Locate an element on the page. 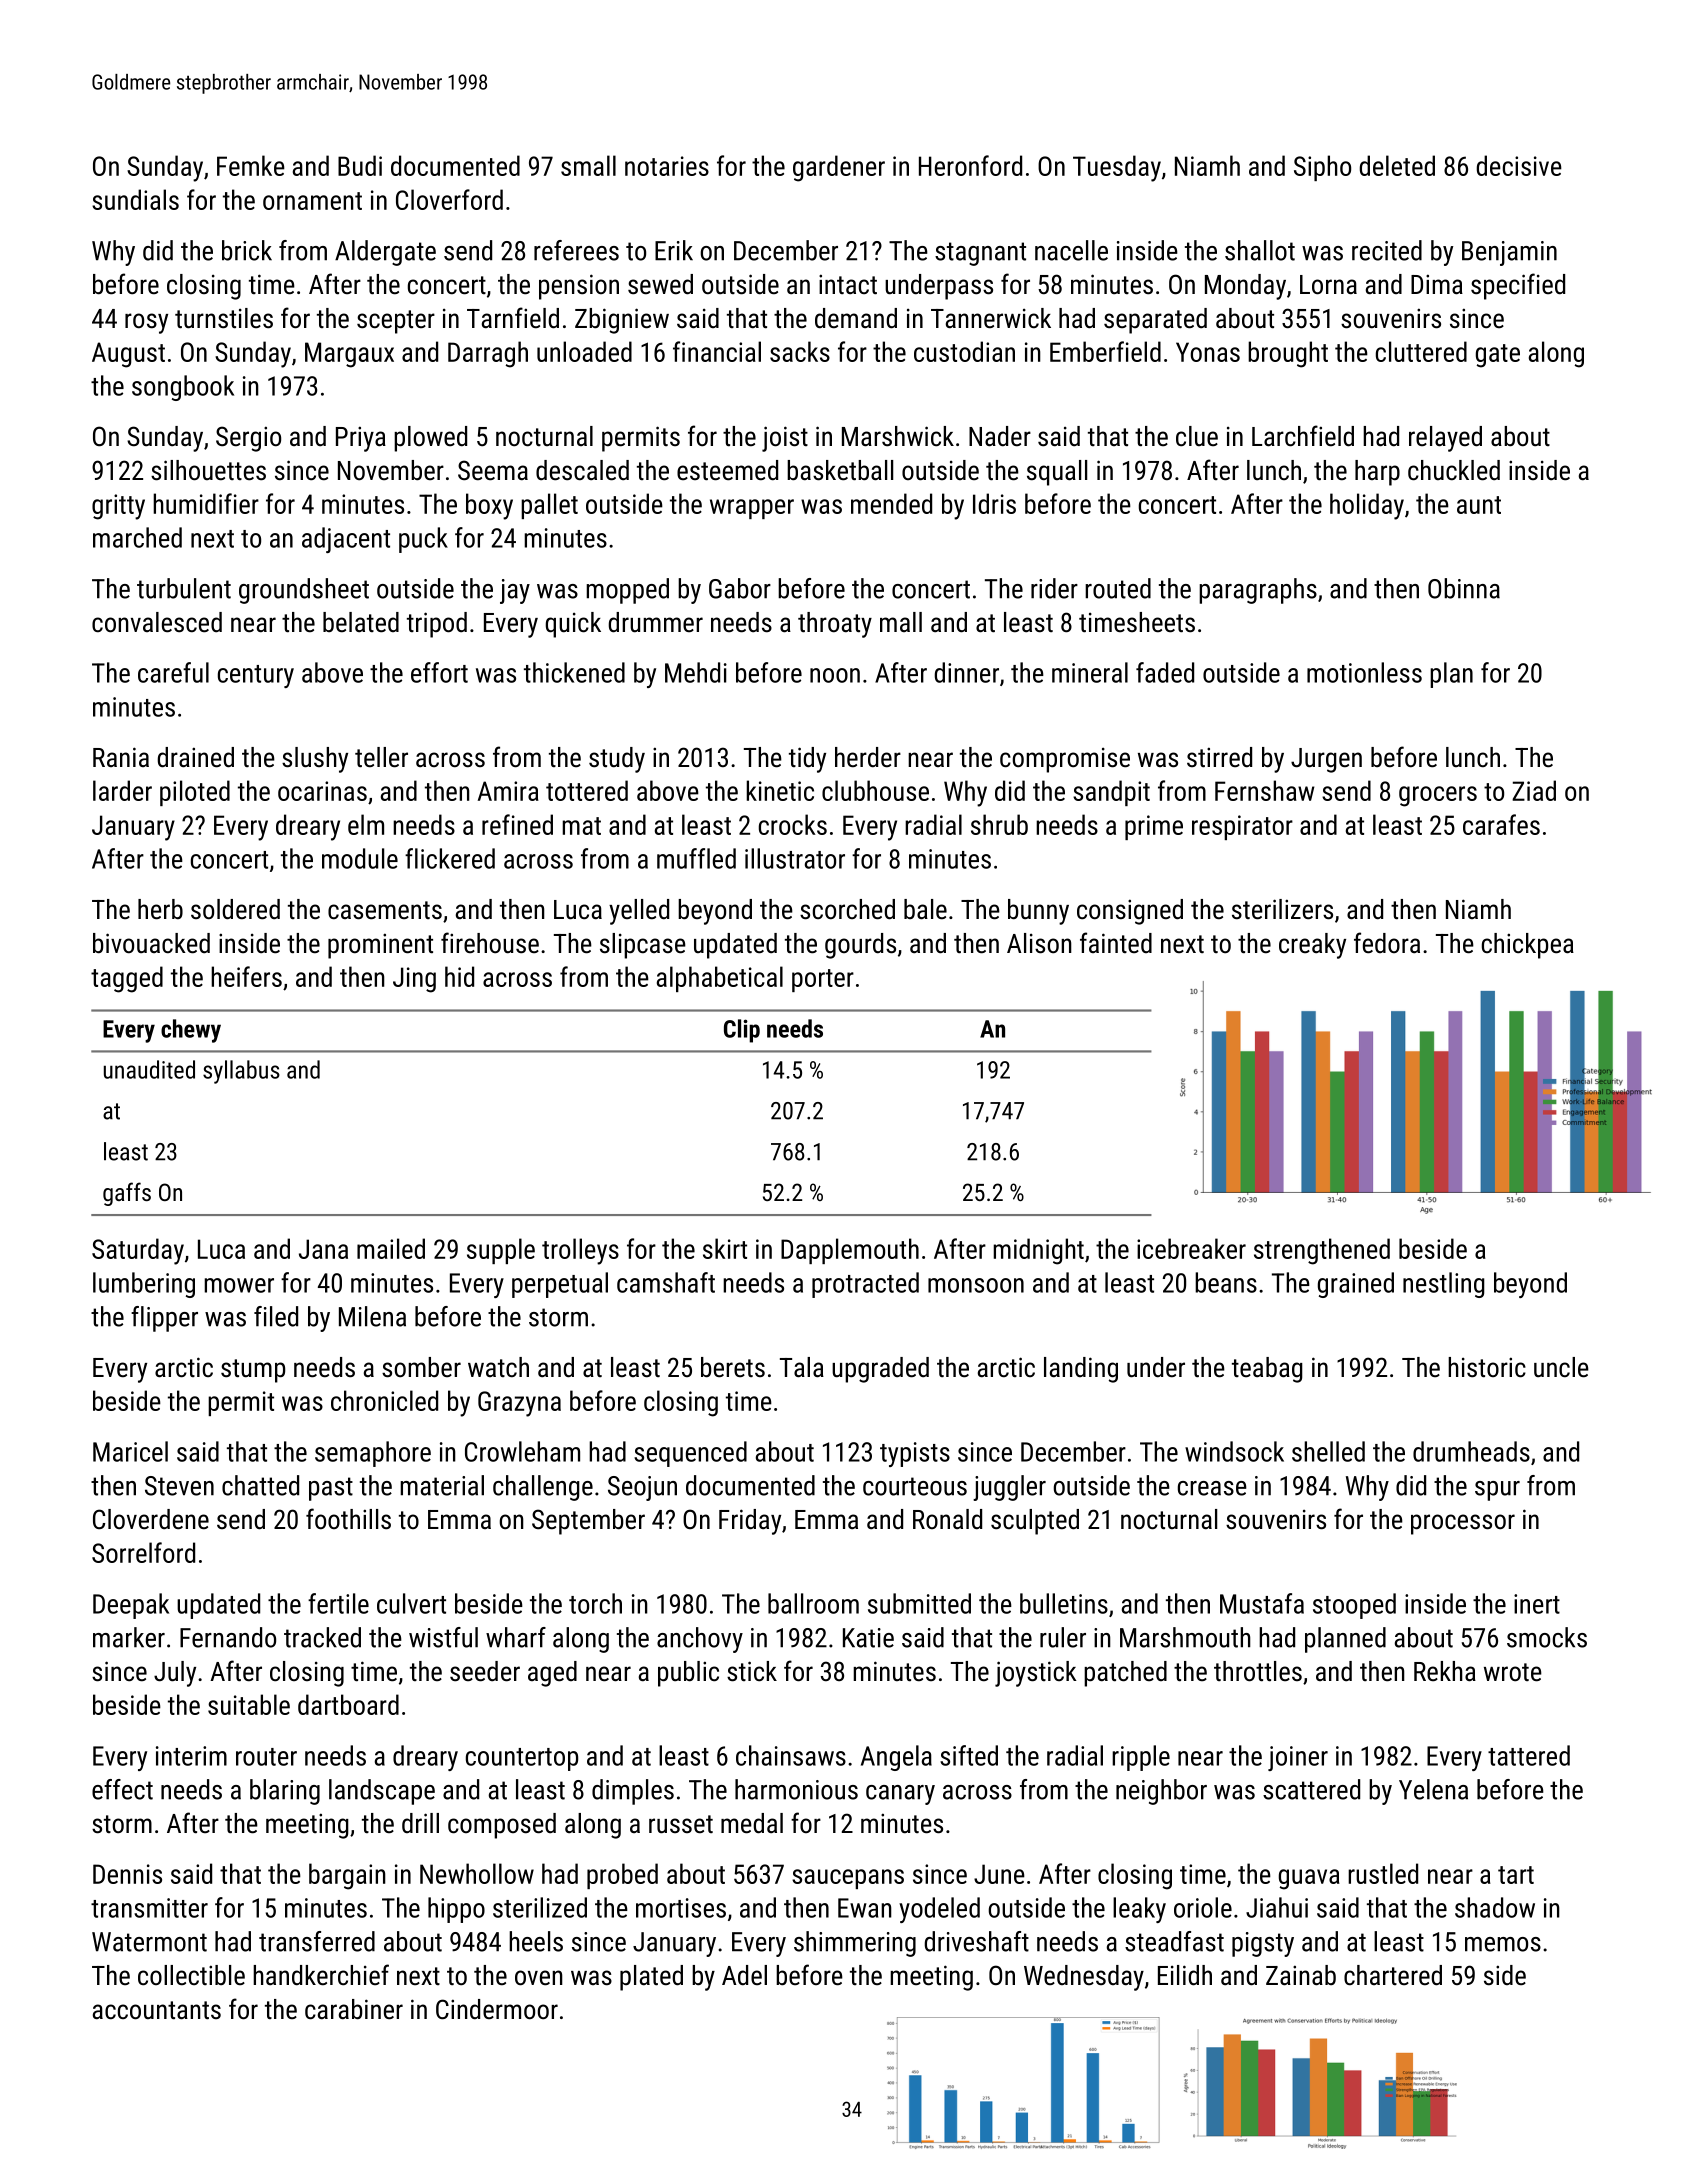 Image resolution: width=1683 pixels, height=2178 pixels. tripod is located at coordinates (437, 625).
